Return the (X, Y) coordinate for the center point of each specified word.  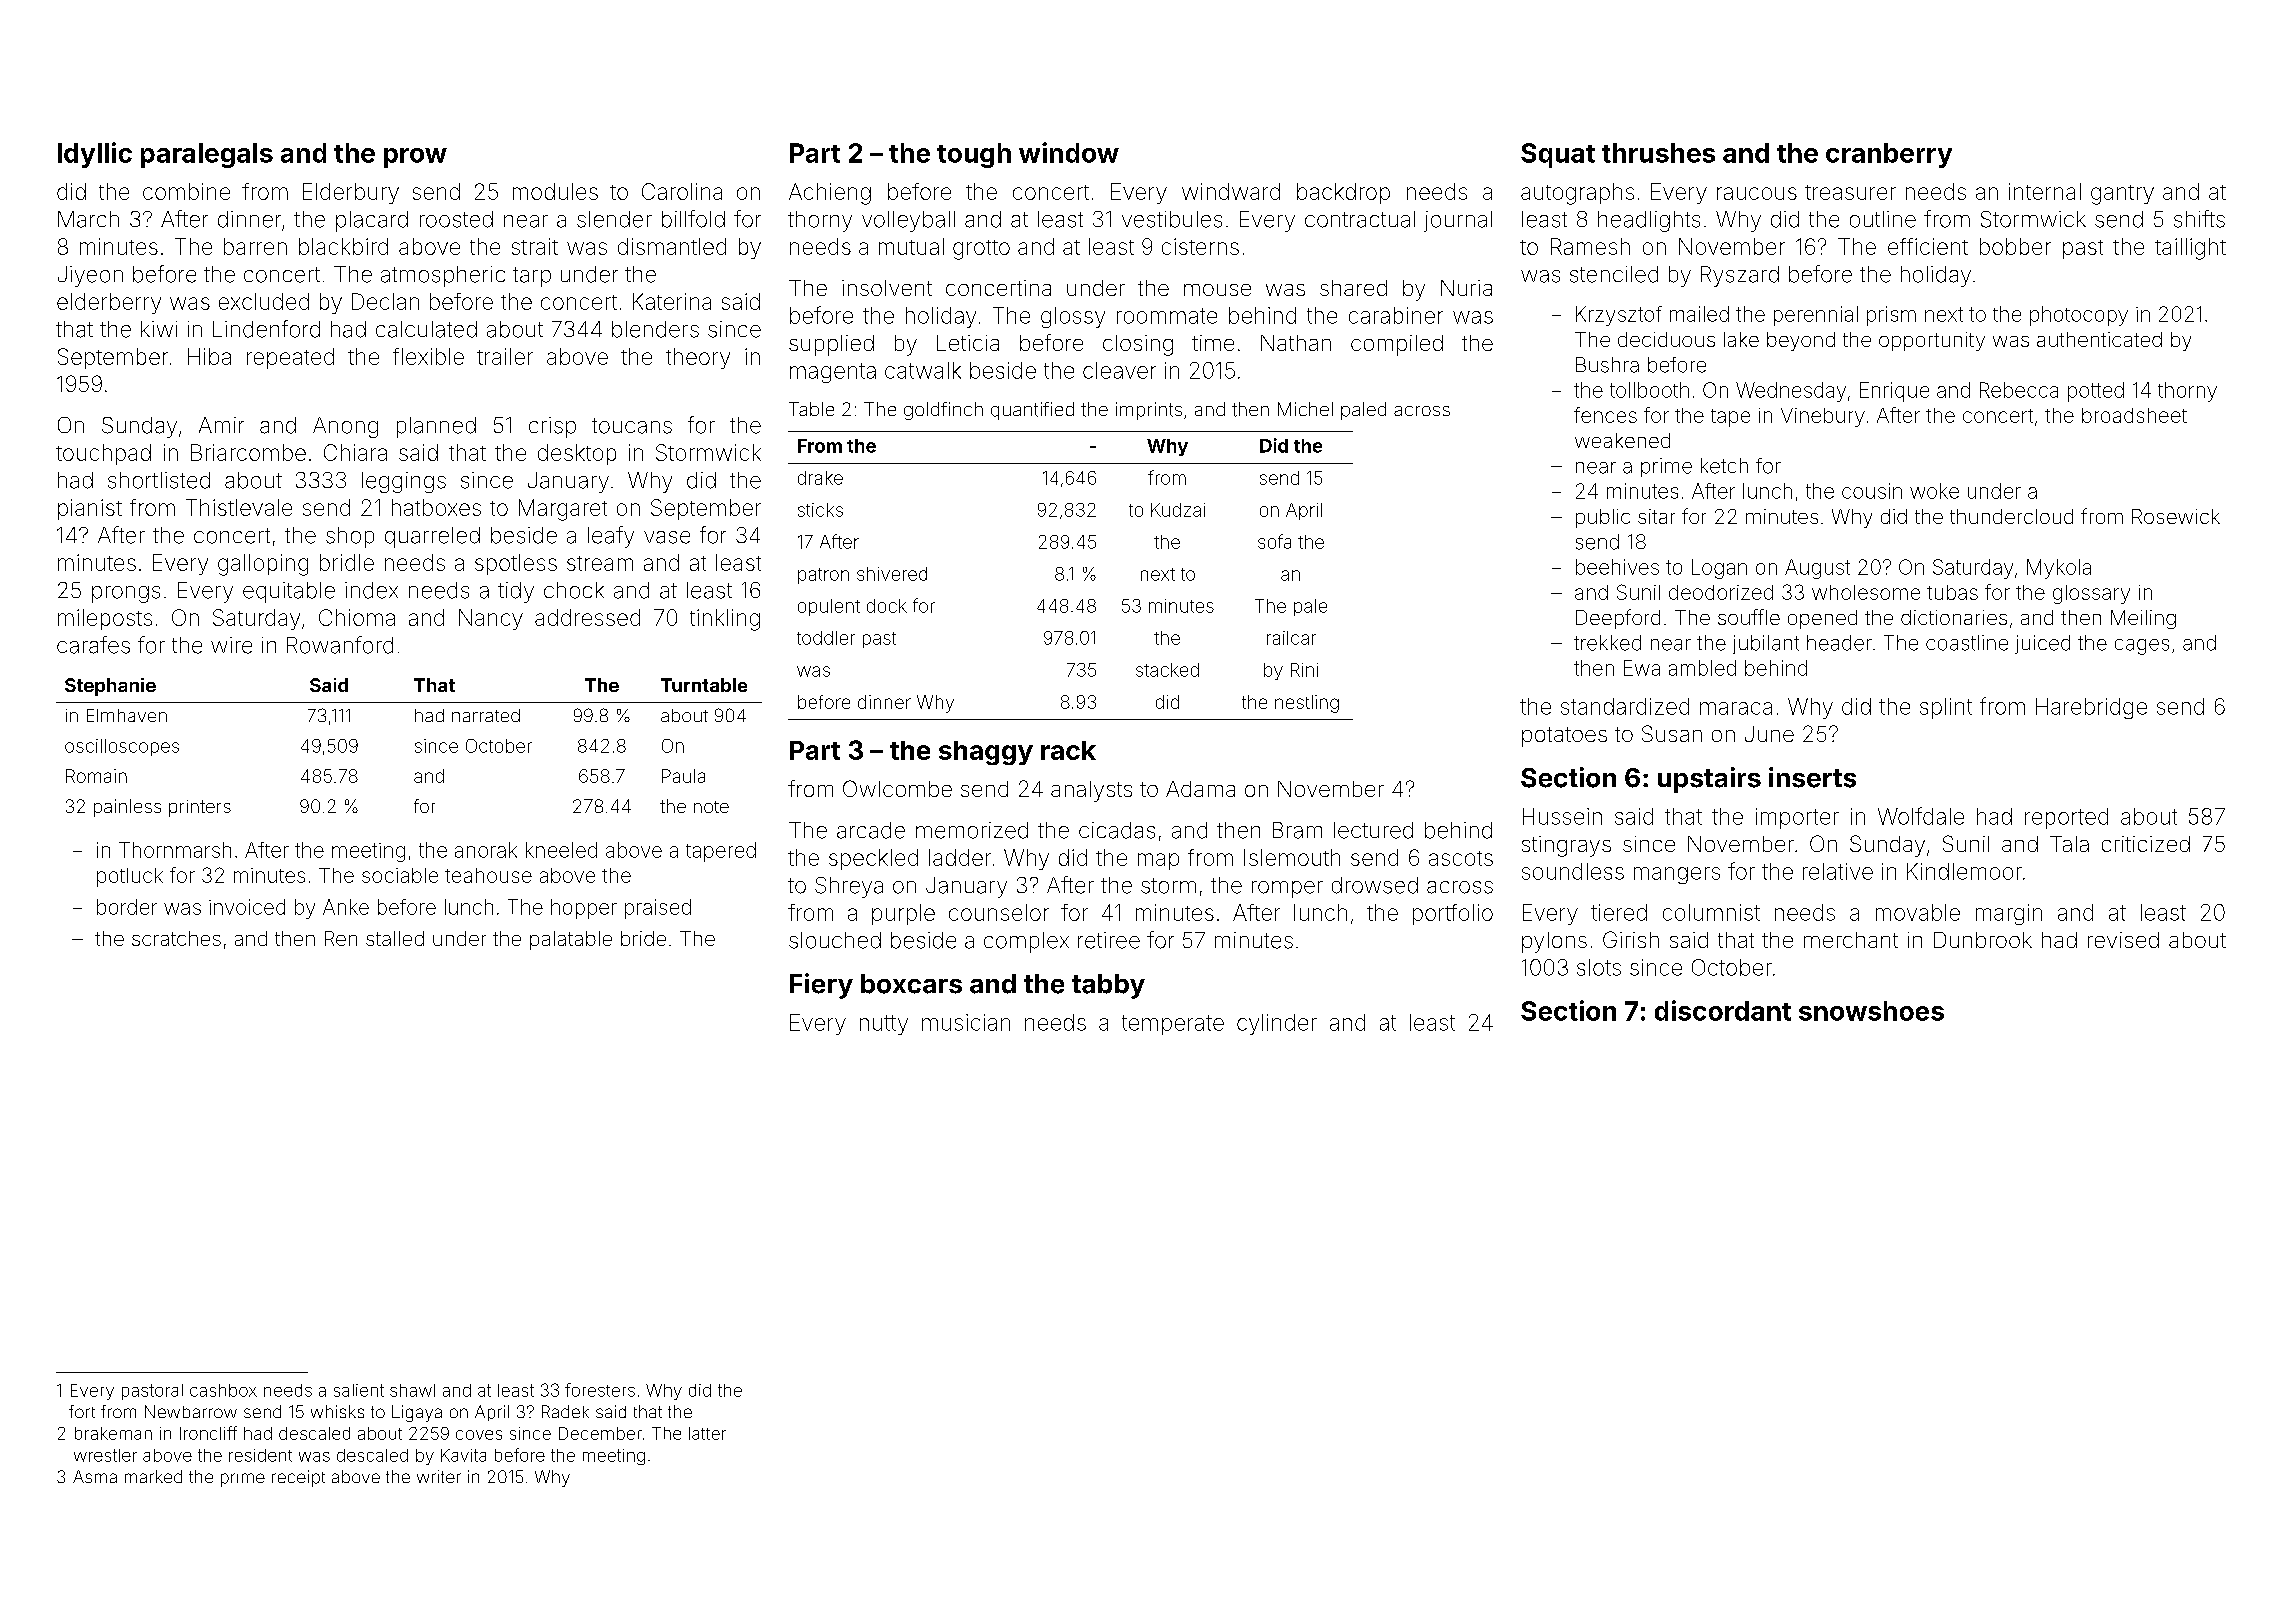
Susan (1672, 733)
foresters (600, 1390)
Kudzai (1178, 510)
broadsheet (2134, 415)
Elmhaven (127, 715)
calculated (426, 329)
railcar (1291, 638)
